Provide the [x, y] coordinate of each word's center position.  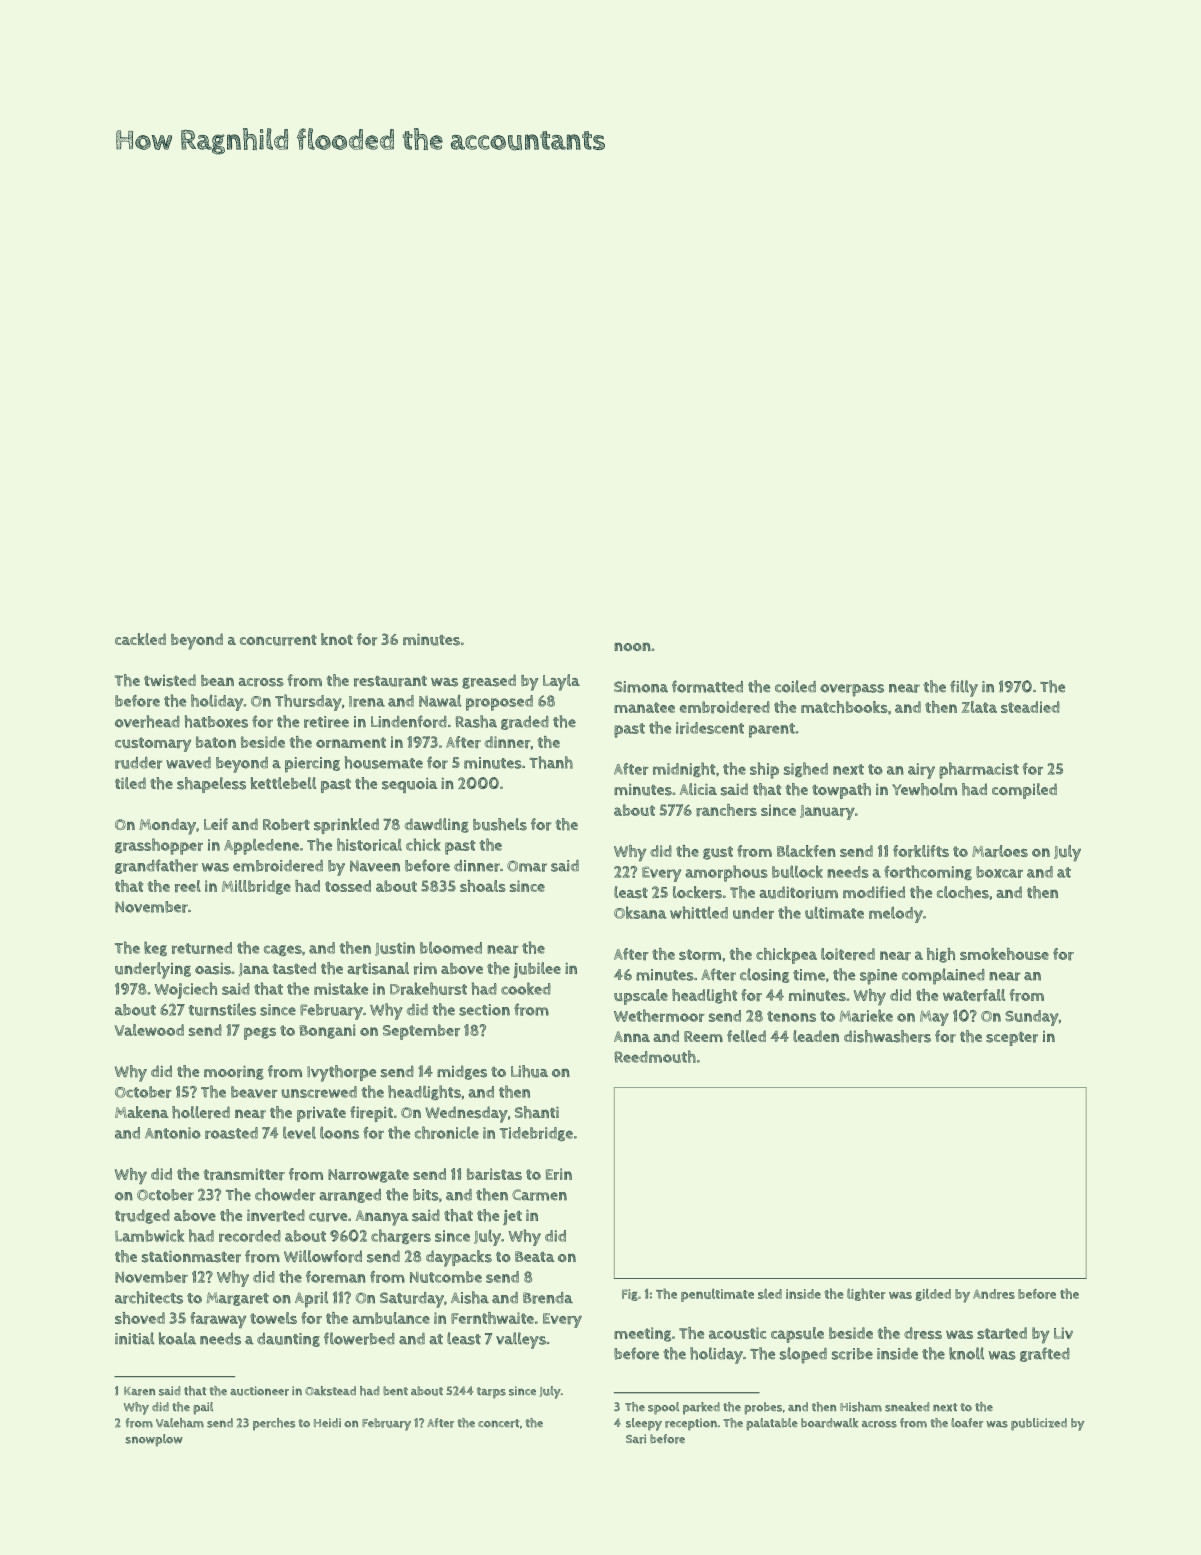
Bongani [327, 1031]
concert [498, 1423]
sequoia [410, 785]
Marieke [866, 1015]
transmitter [244, 1174]
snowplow [154, 1440]
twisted [170, 680]
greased [489, 681]
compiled [1024, 791]
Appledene [261, 847]
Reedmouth [655, 1056]
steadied [1030, 707]
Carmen [539, 1195]
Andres [994, 1294]
